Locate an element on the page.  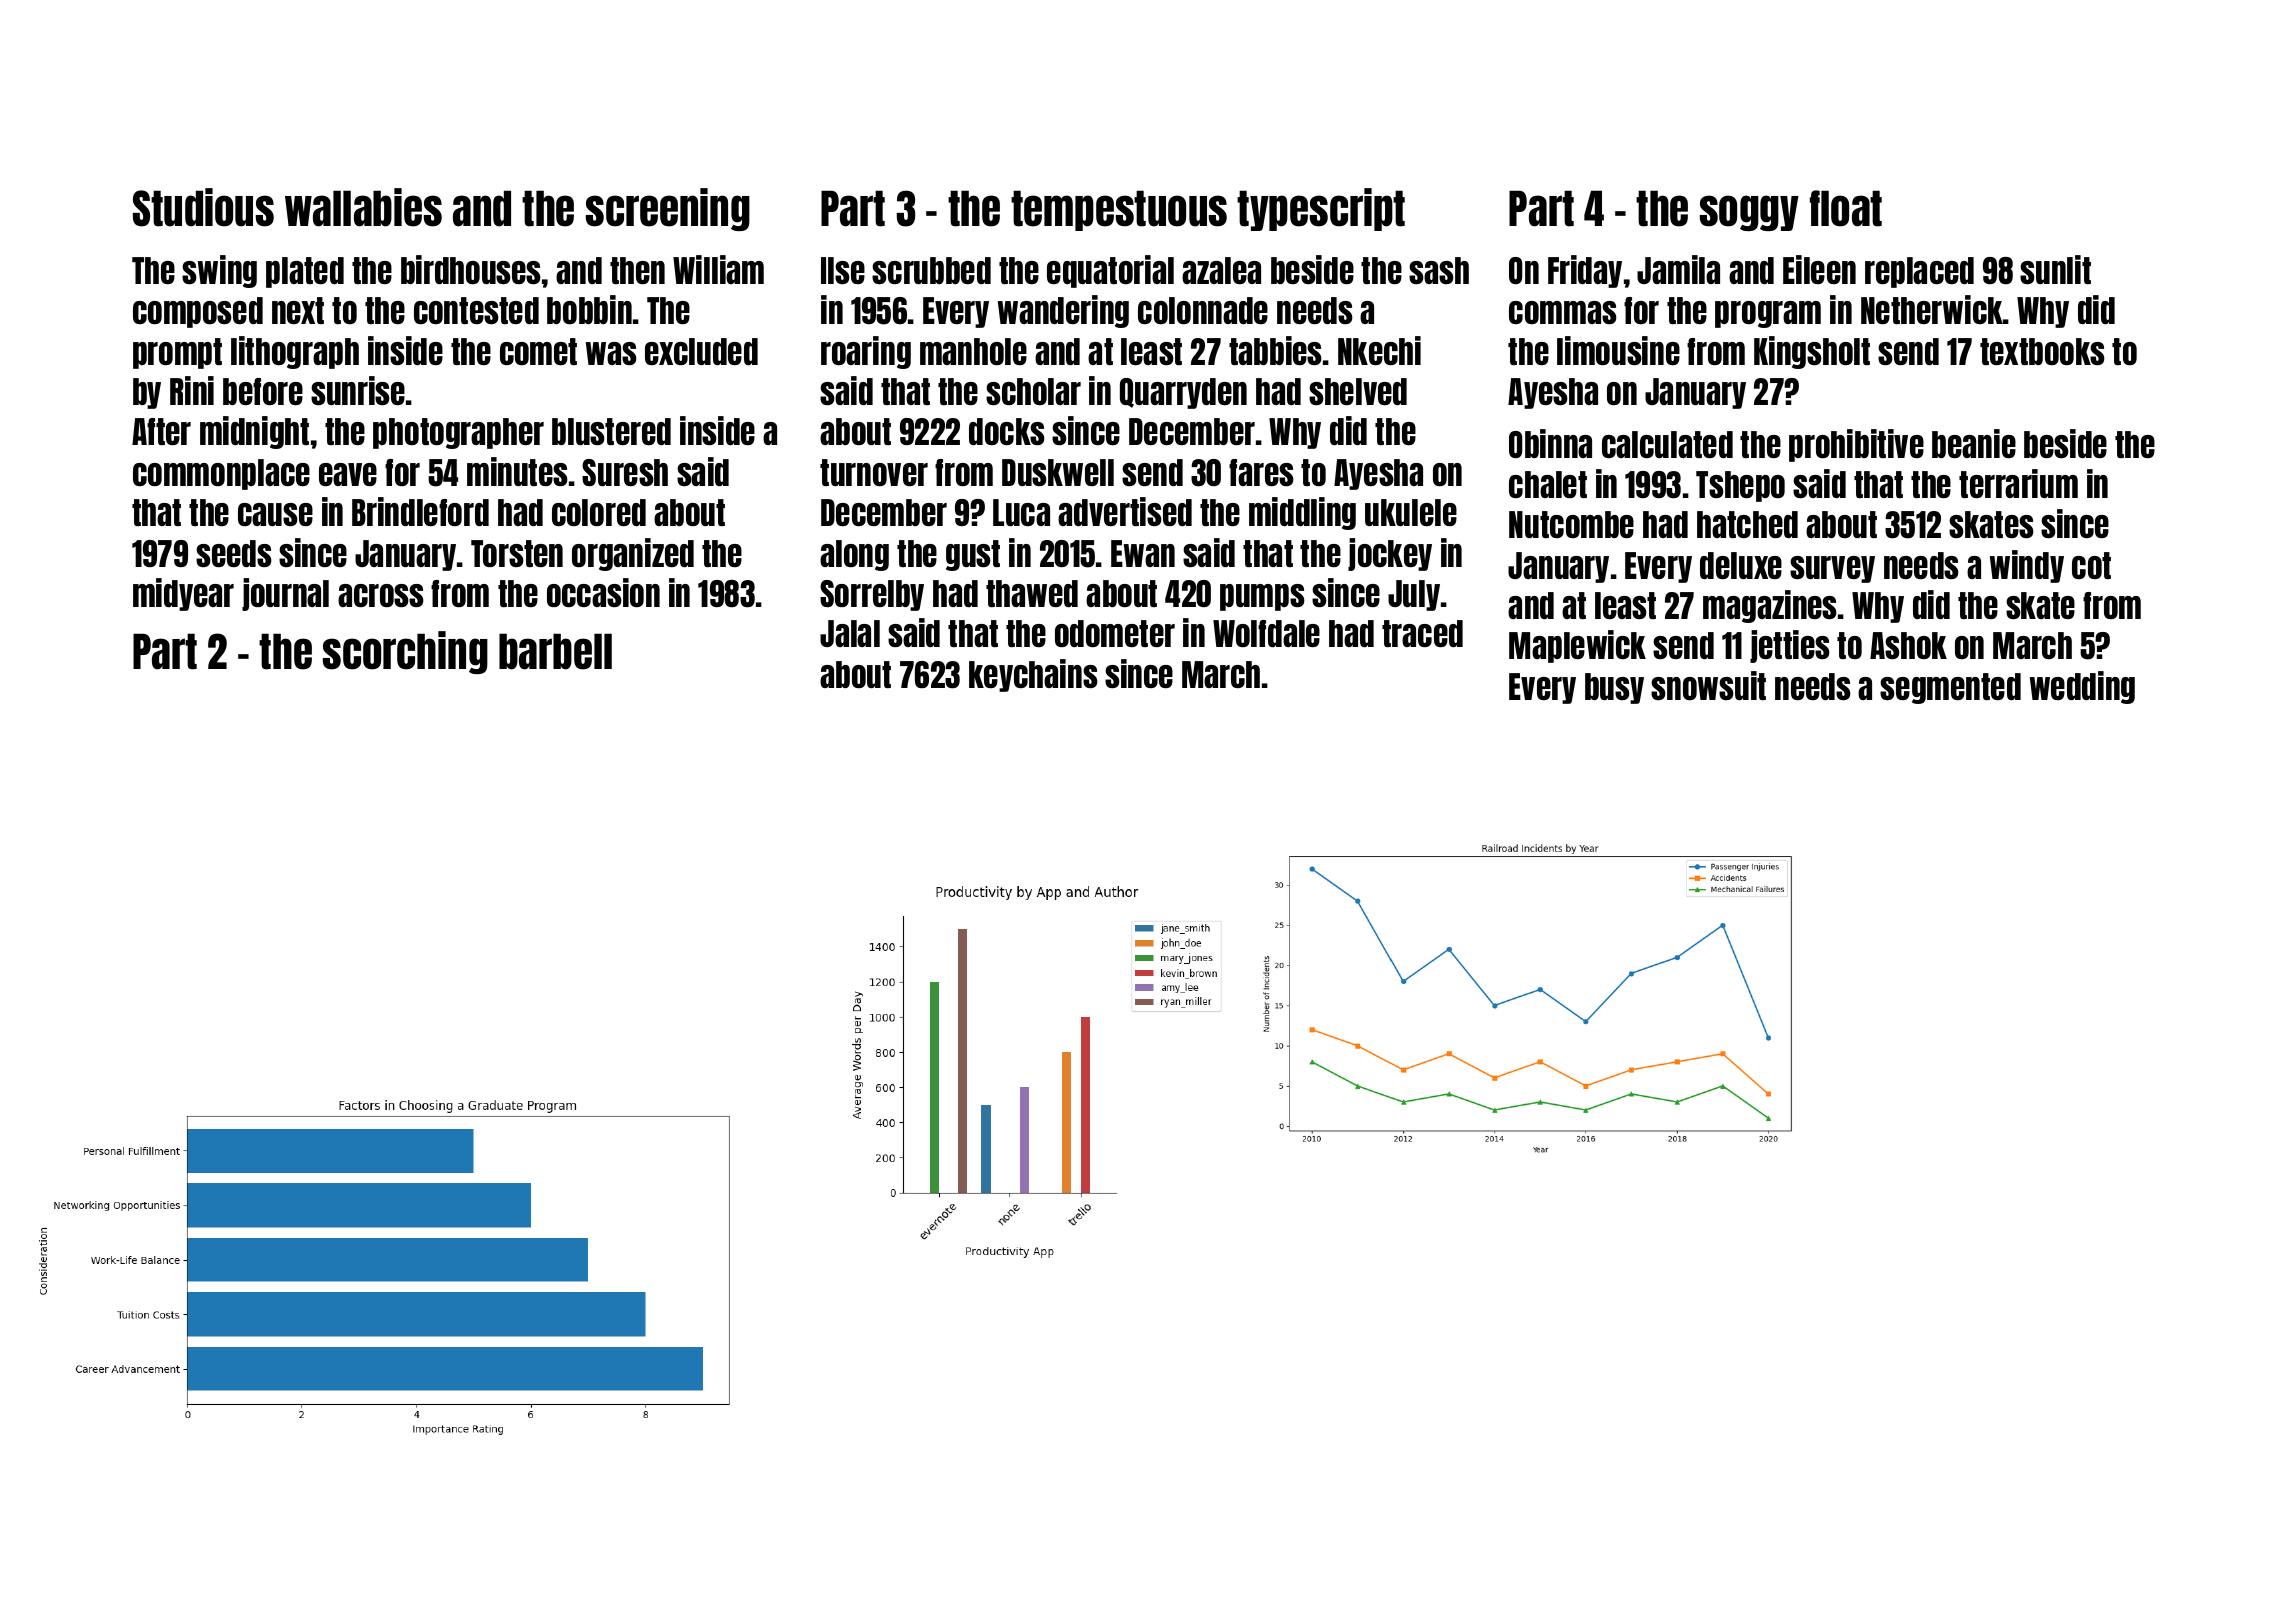
scorching is located at coordinates (405, 652).
